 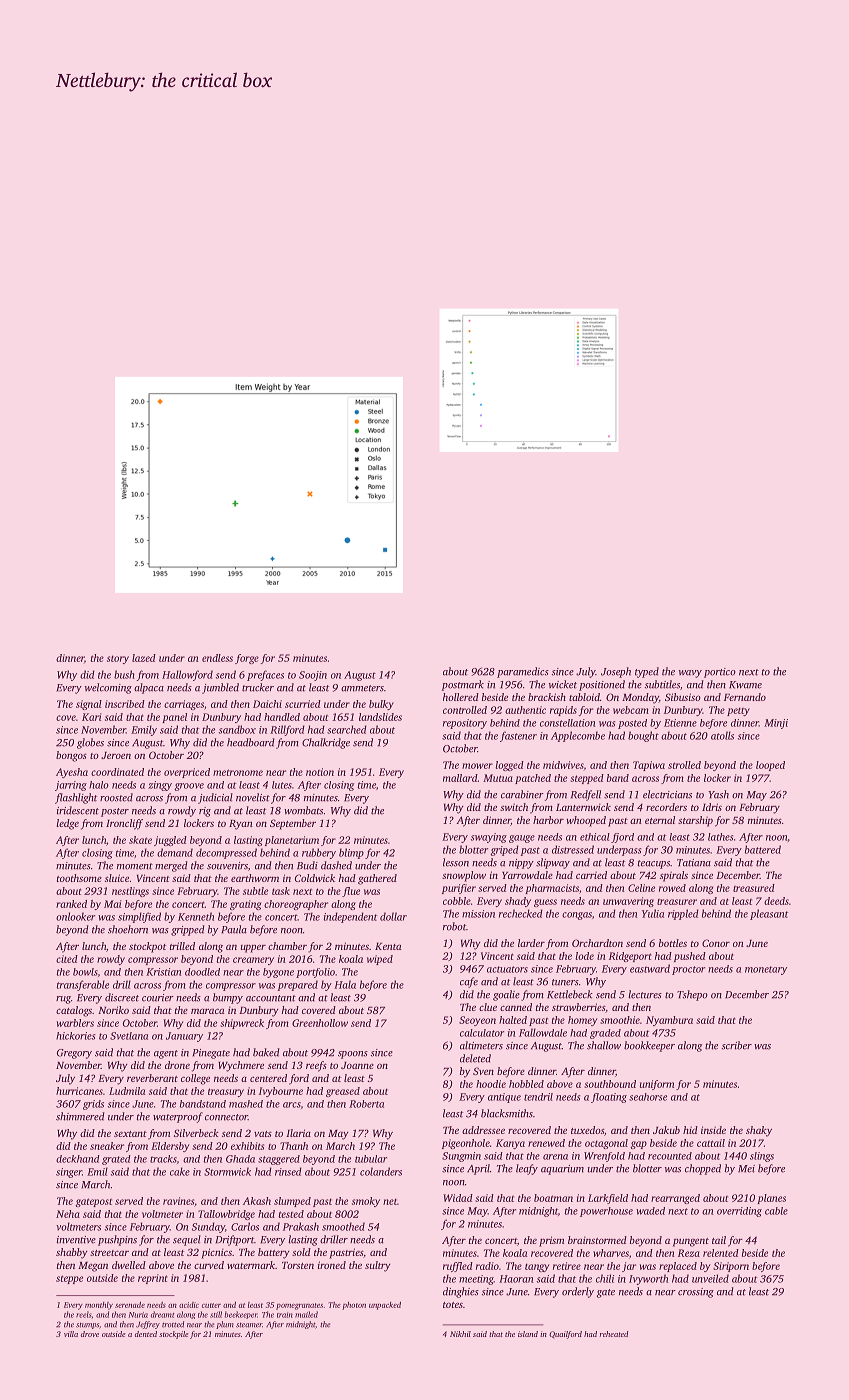 I want to click on wombats, so click(x=303, y=810).
